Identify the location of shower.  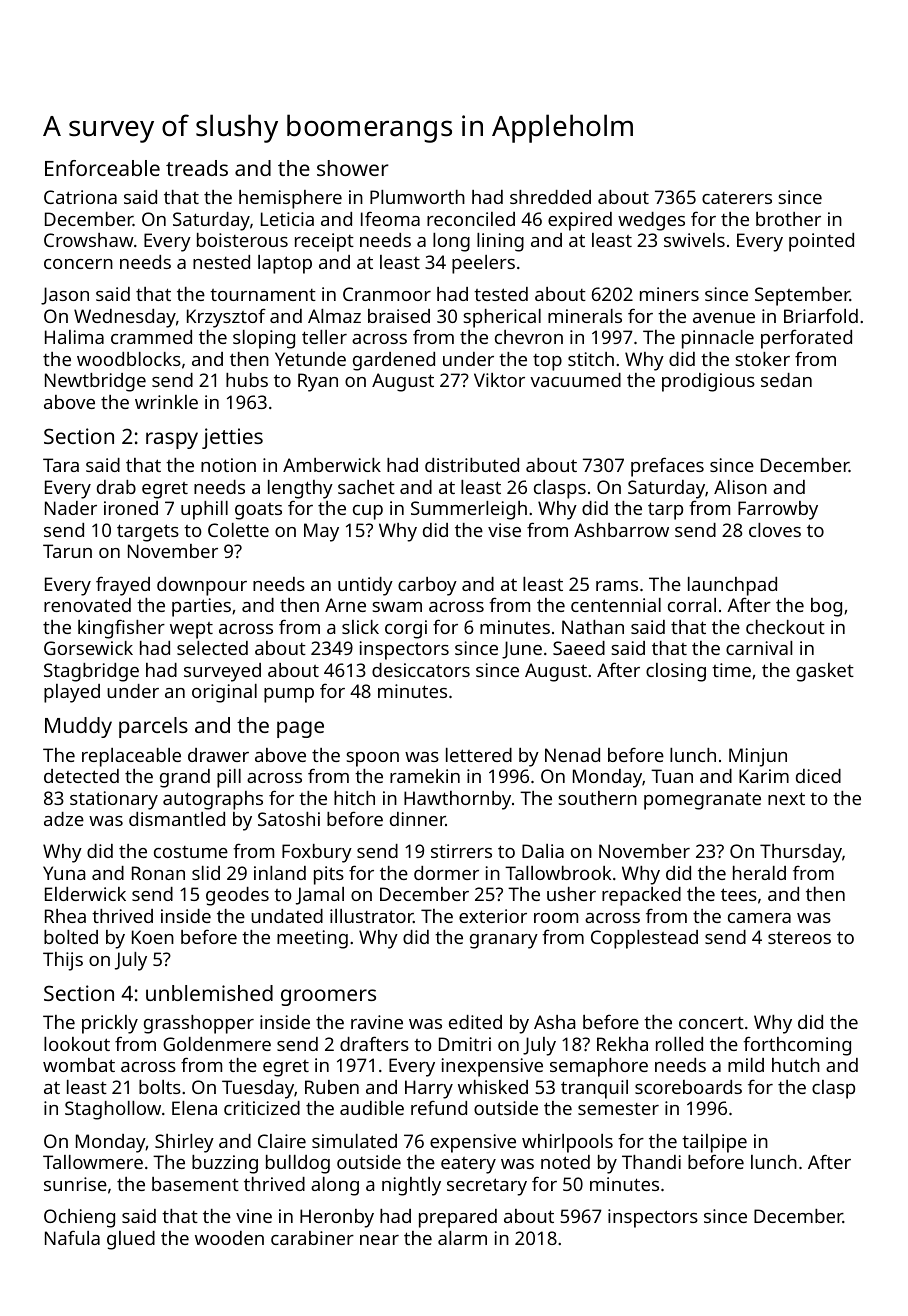
(353, 168).
